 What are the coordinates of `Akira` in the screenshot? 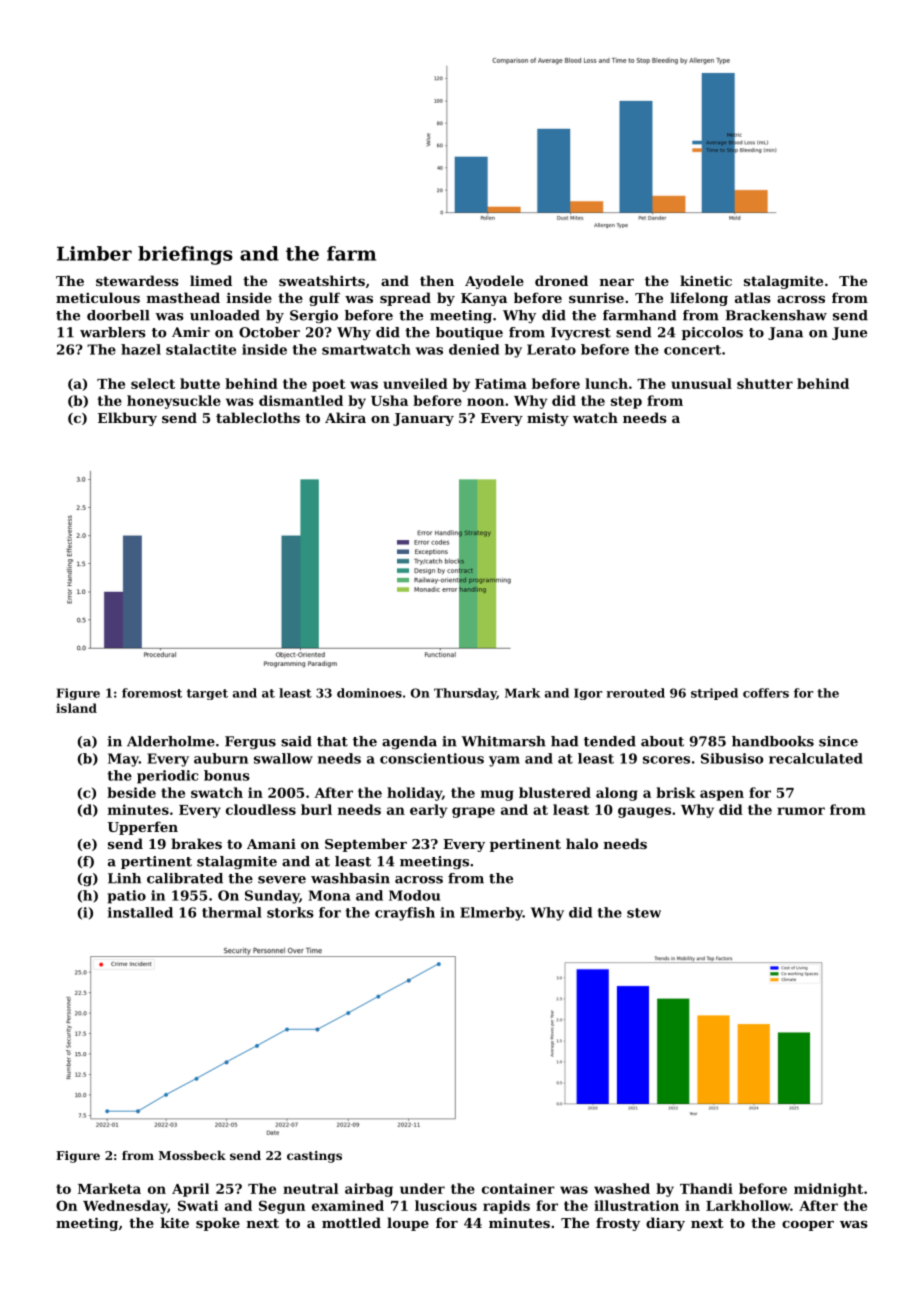 It's located at (345, 417).
